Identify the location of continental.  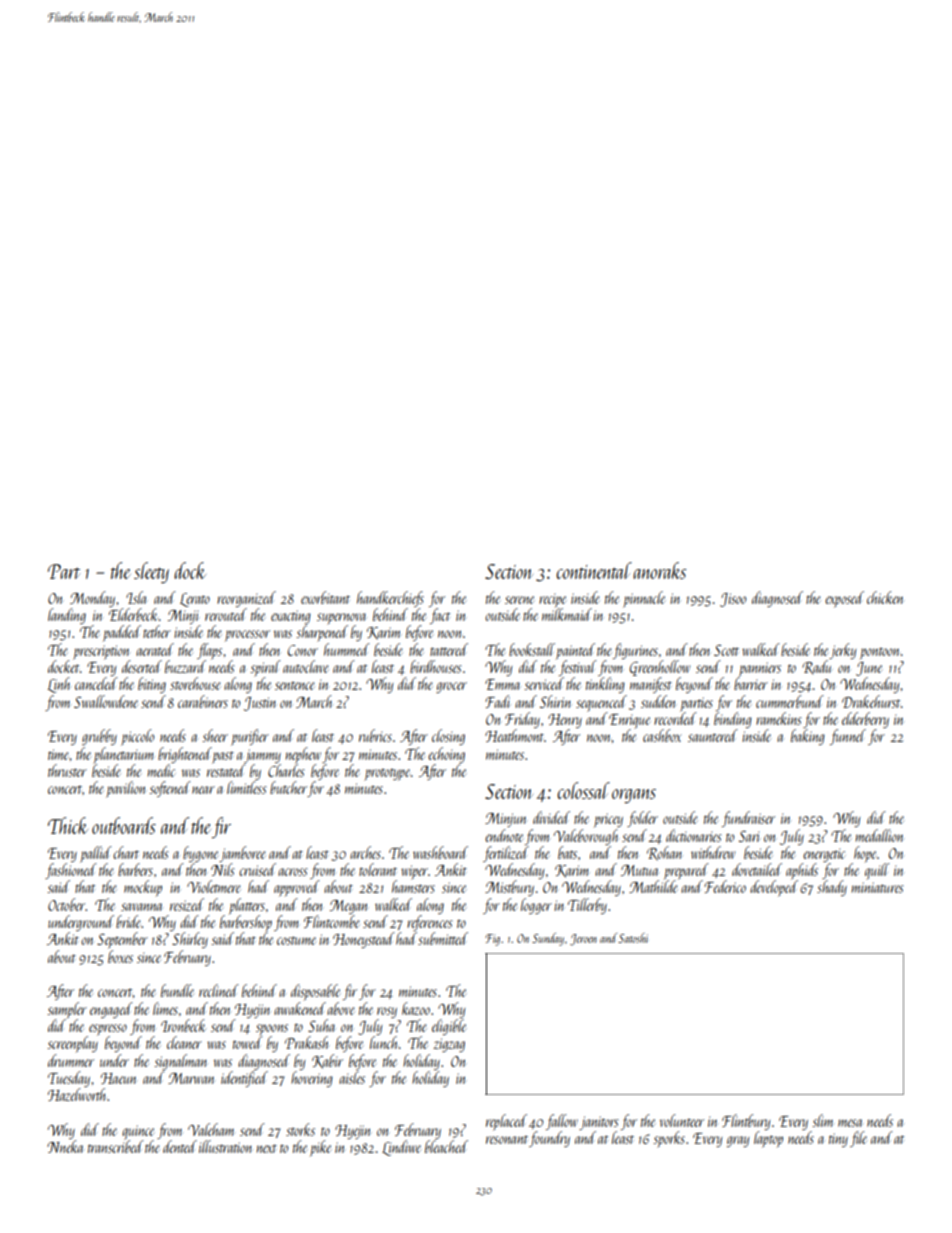
(594, 570).
